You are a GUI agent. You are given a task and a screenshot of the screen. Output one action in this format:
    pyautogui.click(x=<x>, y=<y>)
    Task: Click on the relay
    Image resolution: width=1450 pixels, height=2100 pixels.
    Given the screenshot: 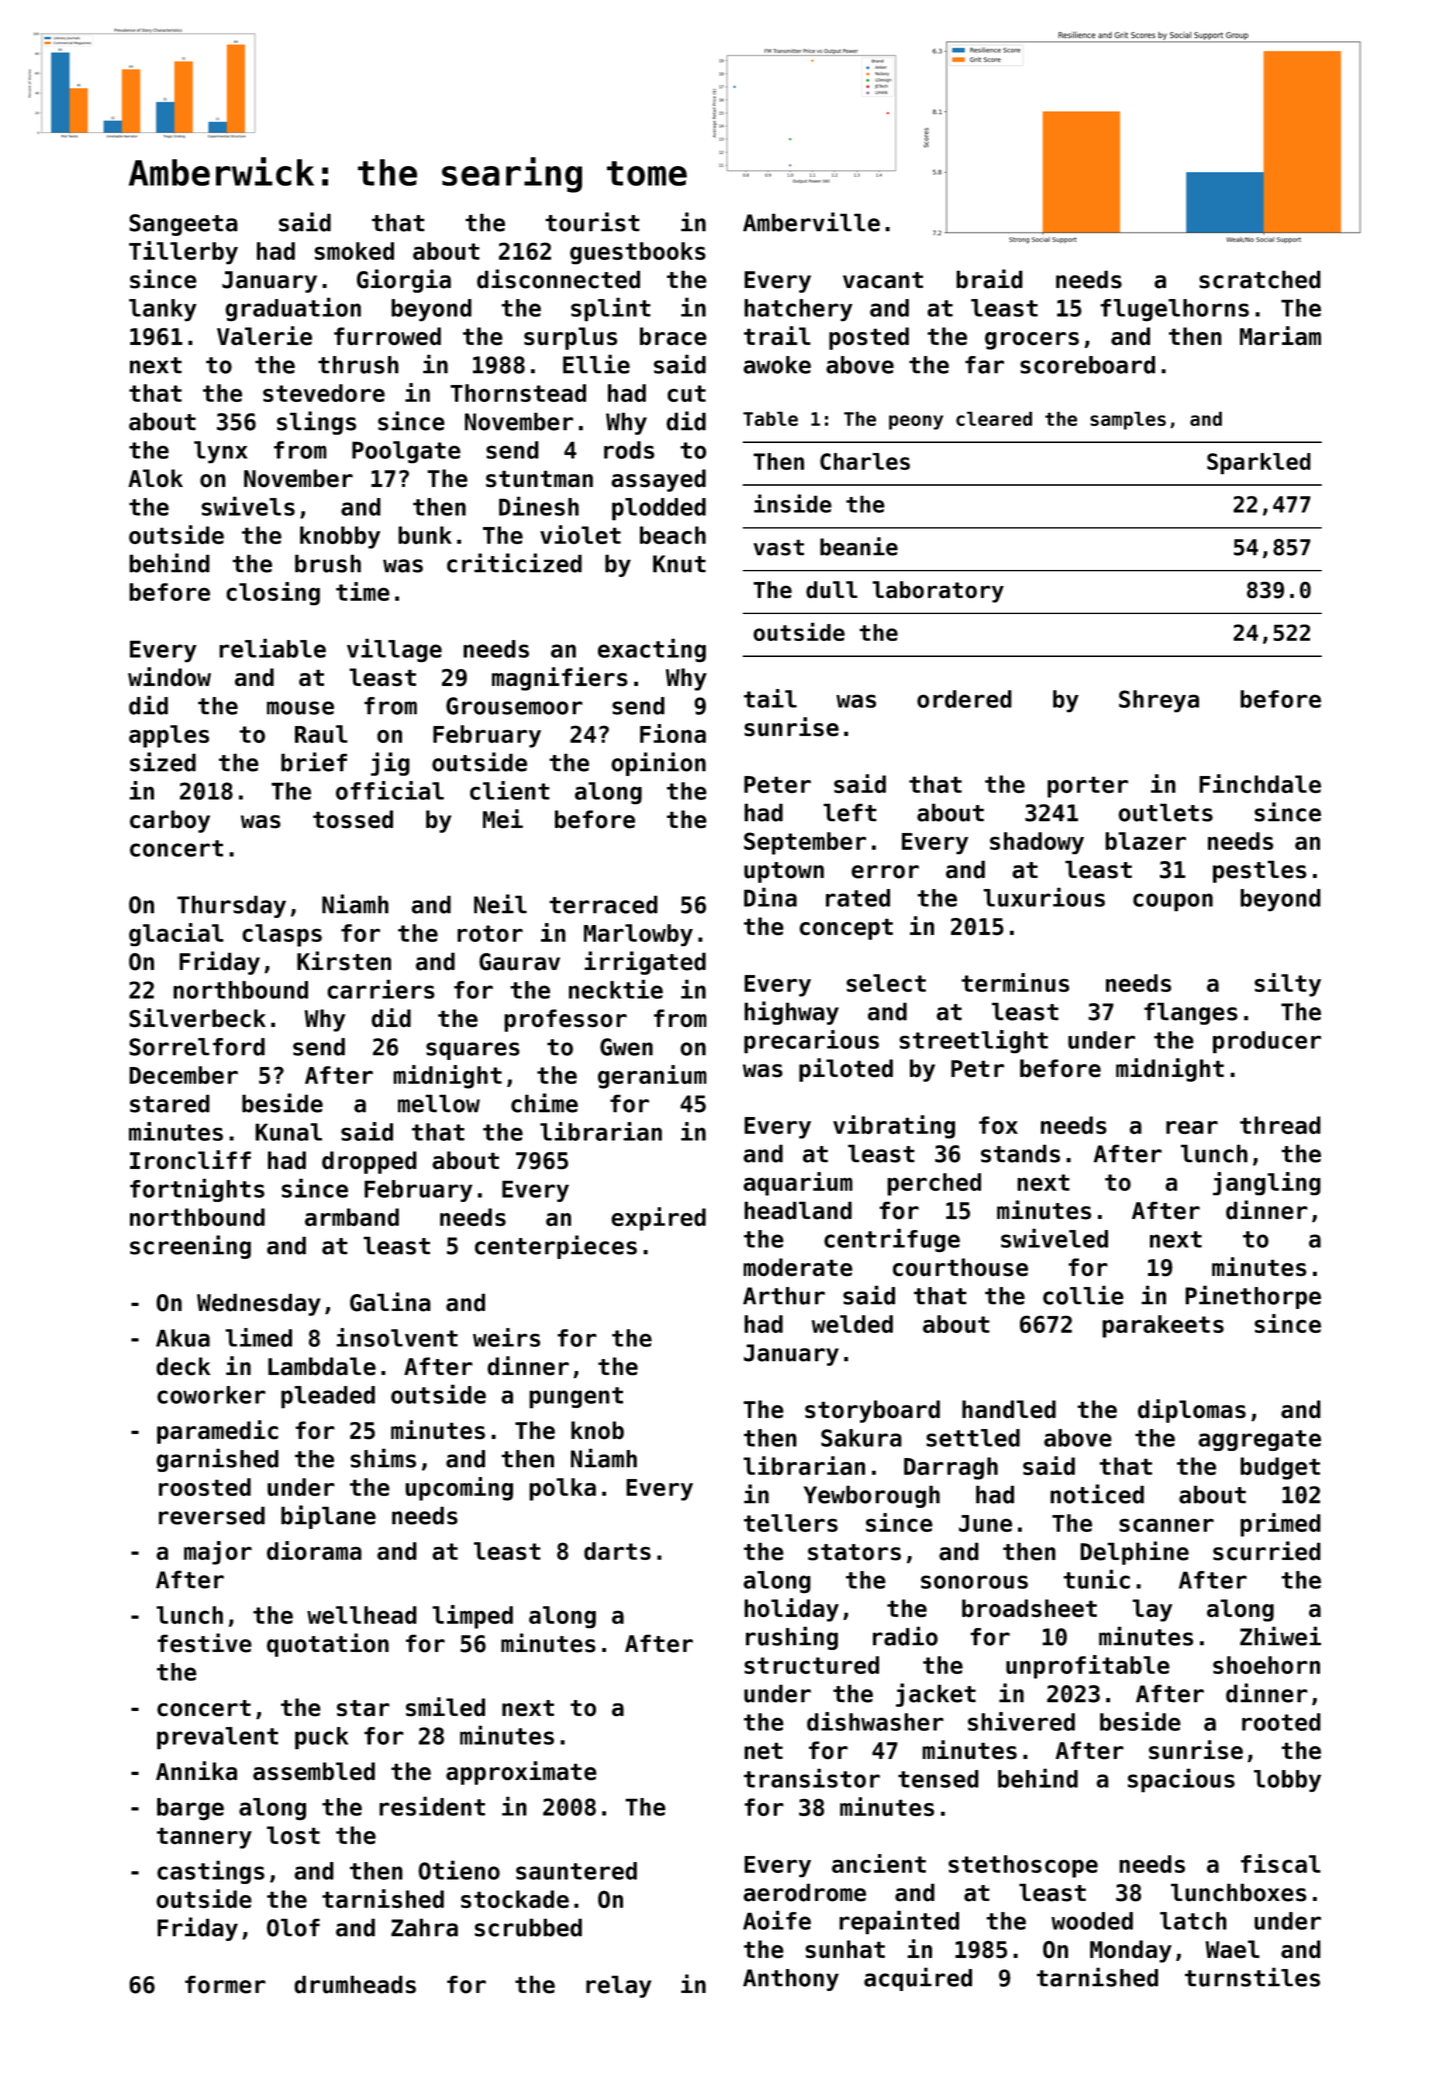 What is the action you would take?
    pyautogui.click(x=618, y=1986)
